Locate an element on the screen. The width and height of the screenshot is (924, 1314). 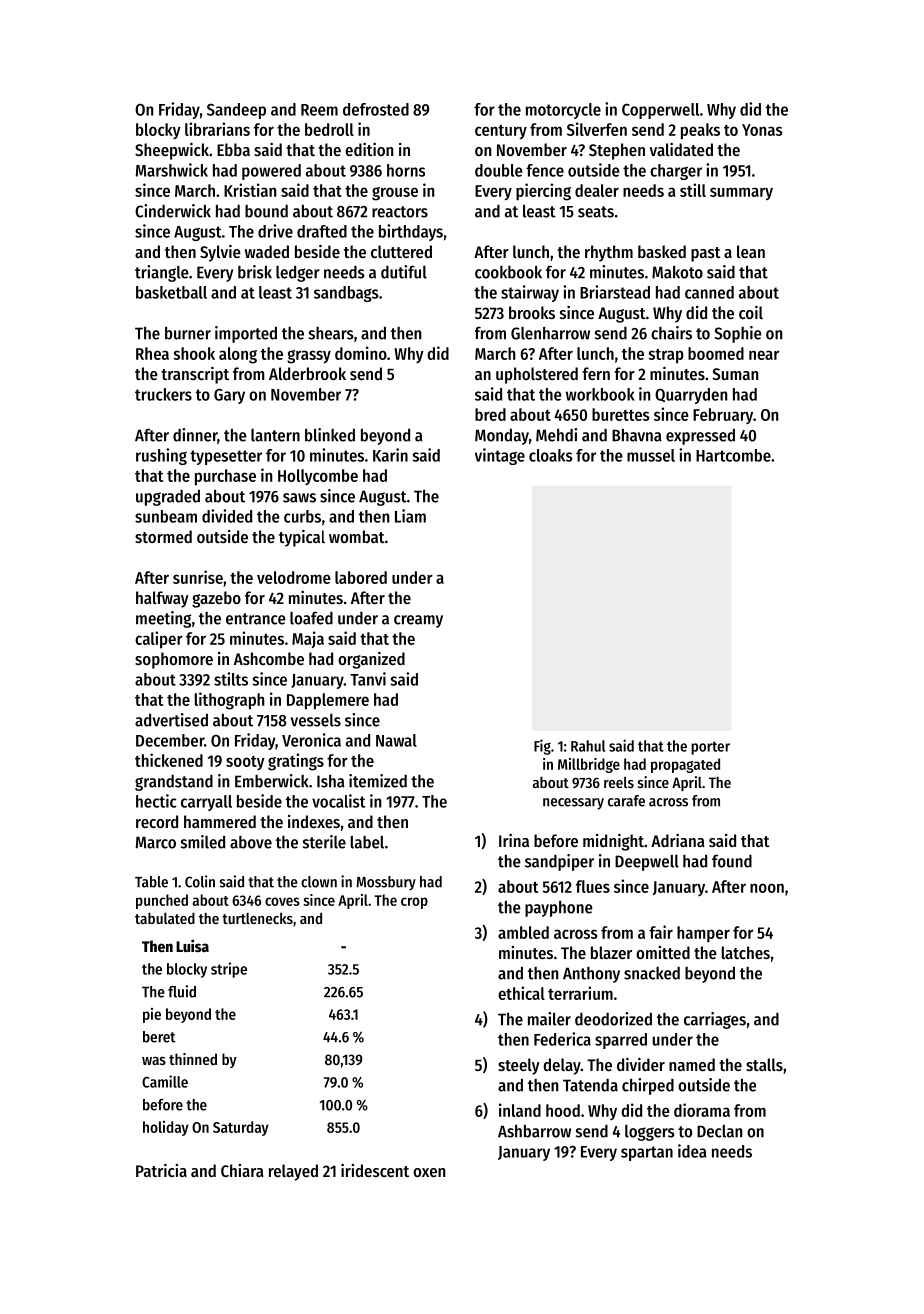
creamy is located at coordinates (418, 621).
